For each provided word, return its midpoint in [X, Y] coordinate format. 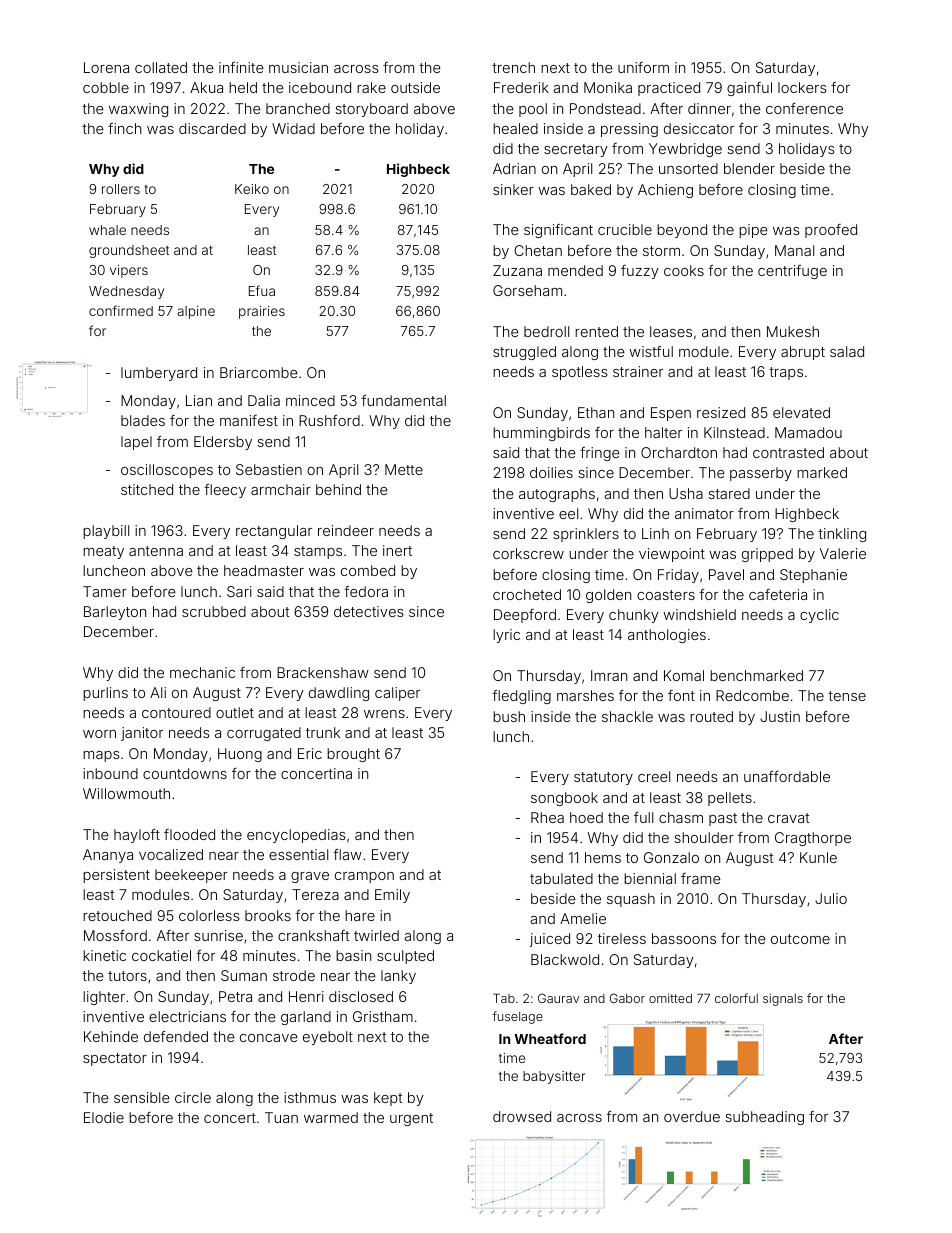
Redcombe [752, 695]
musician [298, 67]
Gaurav [558, 998]
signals [783, 999]
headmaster [264, 570]
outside [415, 87]
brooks [268, 915]
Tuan [281, 1117]
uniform [643, 67]
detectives [369, 611]
